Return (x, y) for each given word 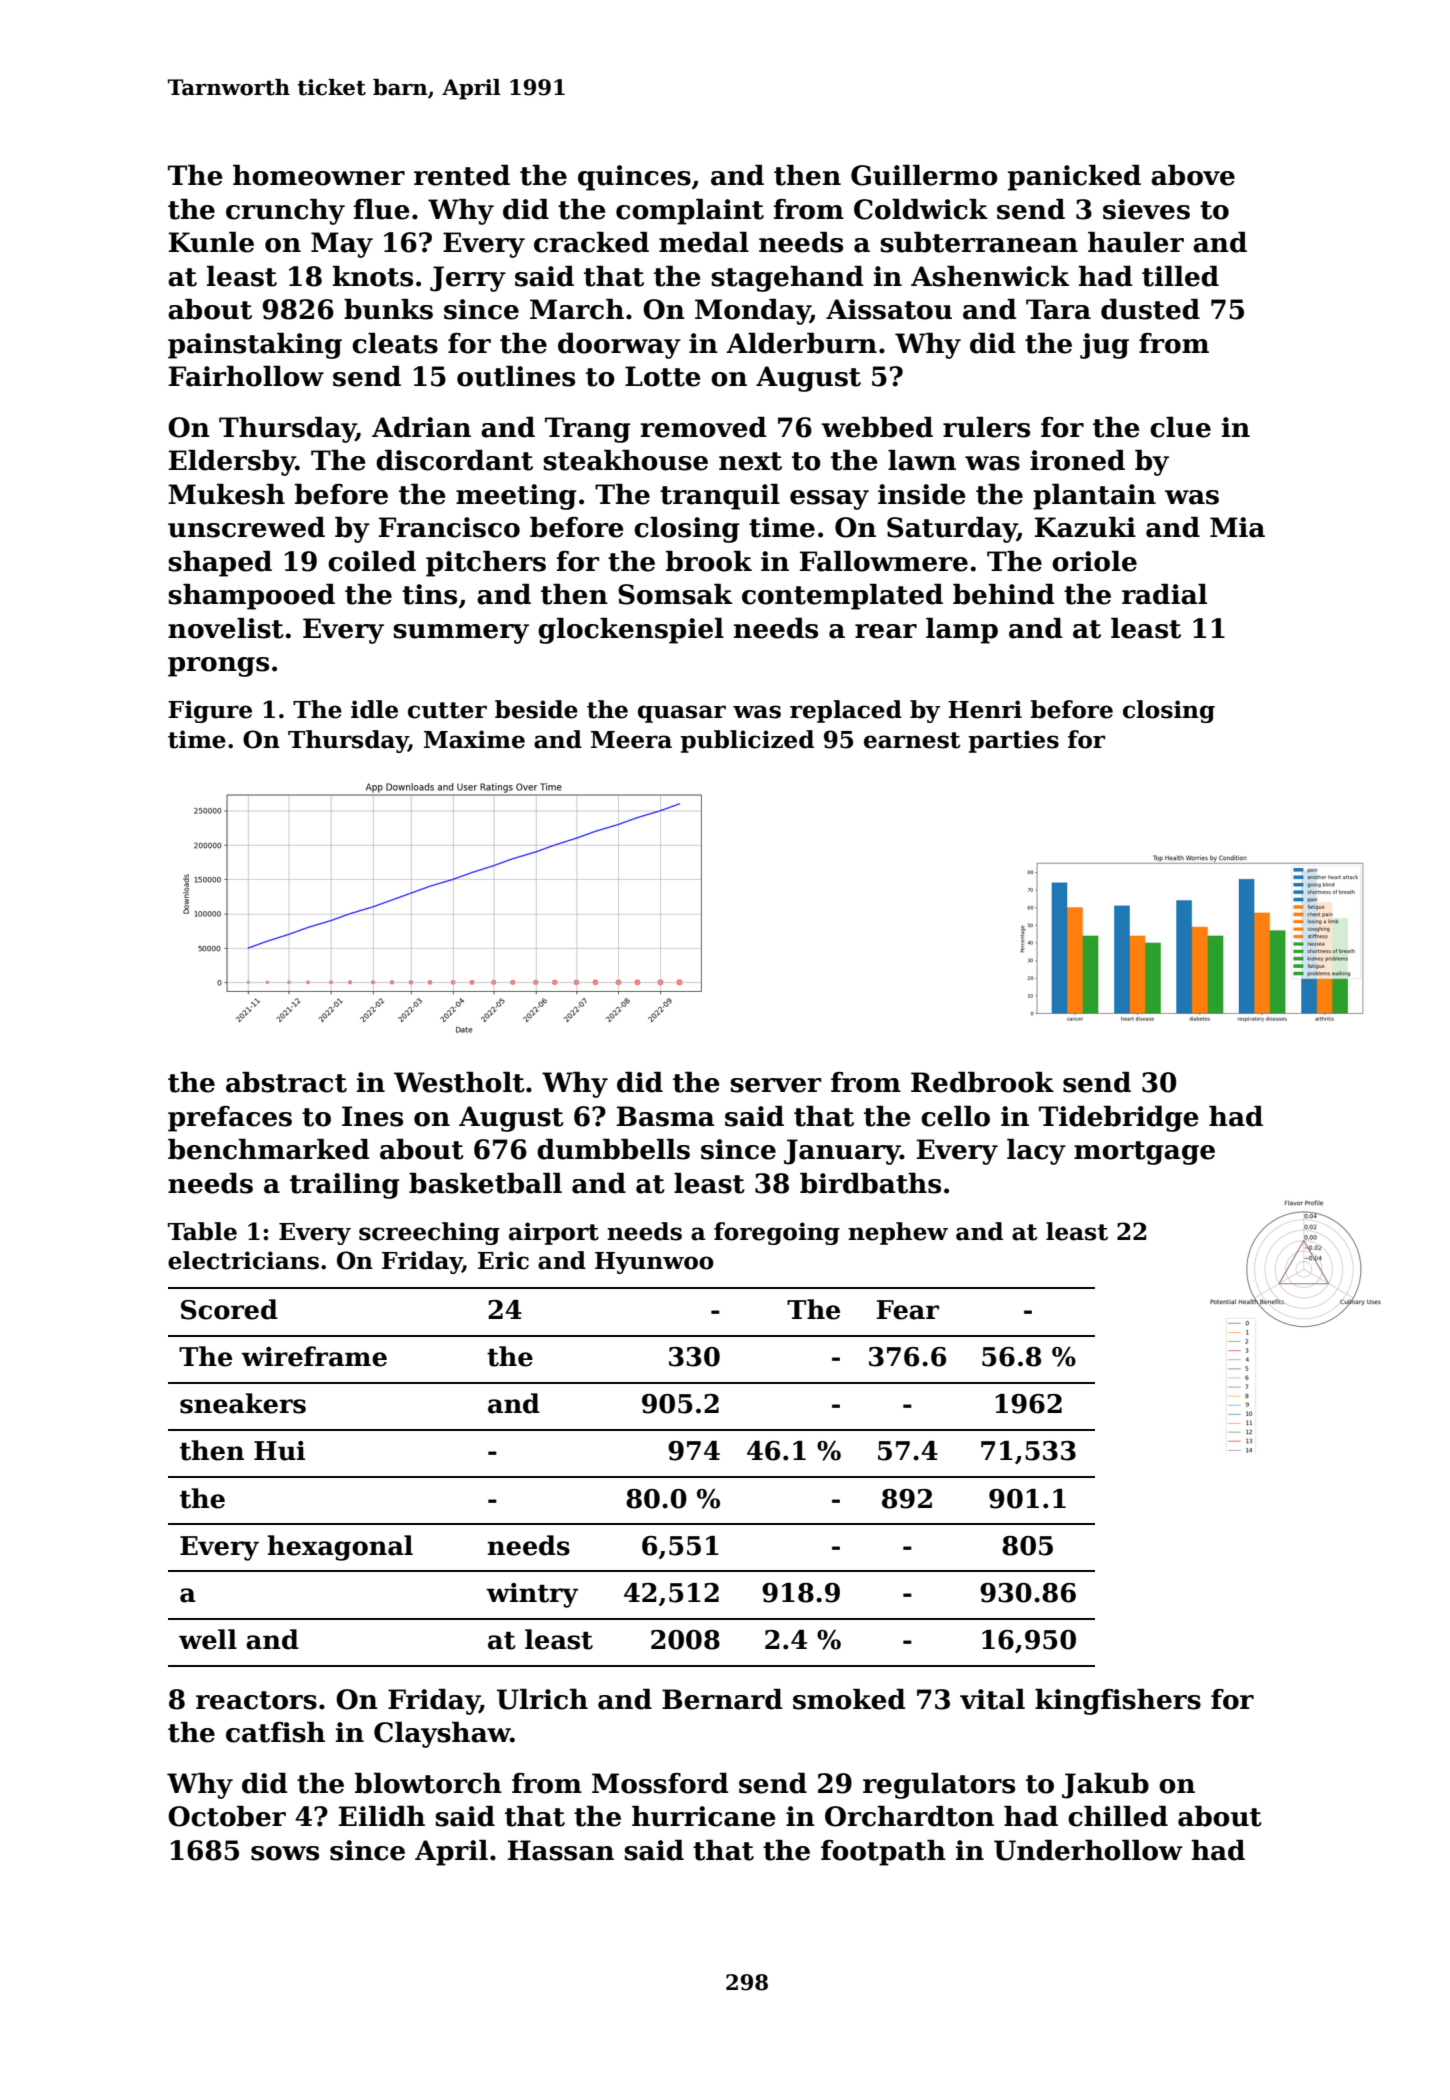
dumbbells (613, 1149)
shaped (220, 564)
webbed (877, 427)
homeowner (319, 175)
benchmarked (269, 1149)
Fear (908, 1310)
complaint (690, 212)
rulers (986, 427)
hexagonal (340, 1548)
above (1193, 175)
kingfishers (1118, 1702)
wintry (532, 1595)
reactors (256, 1700)
